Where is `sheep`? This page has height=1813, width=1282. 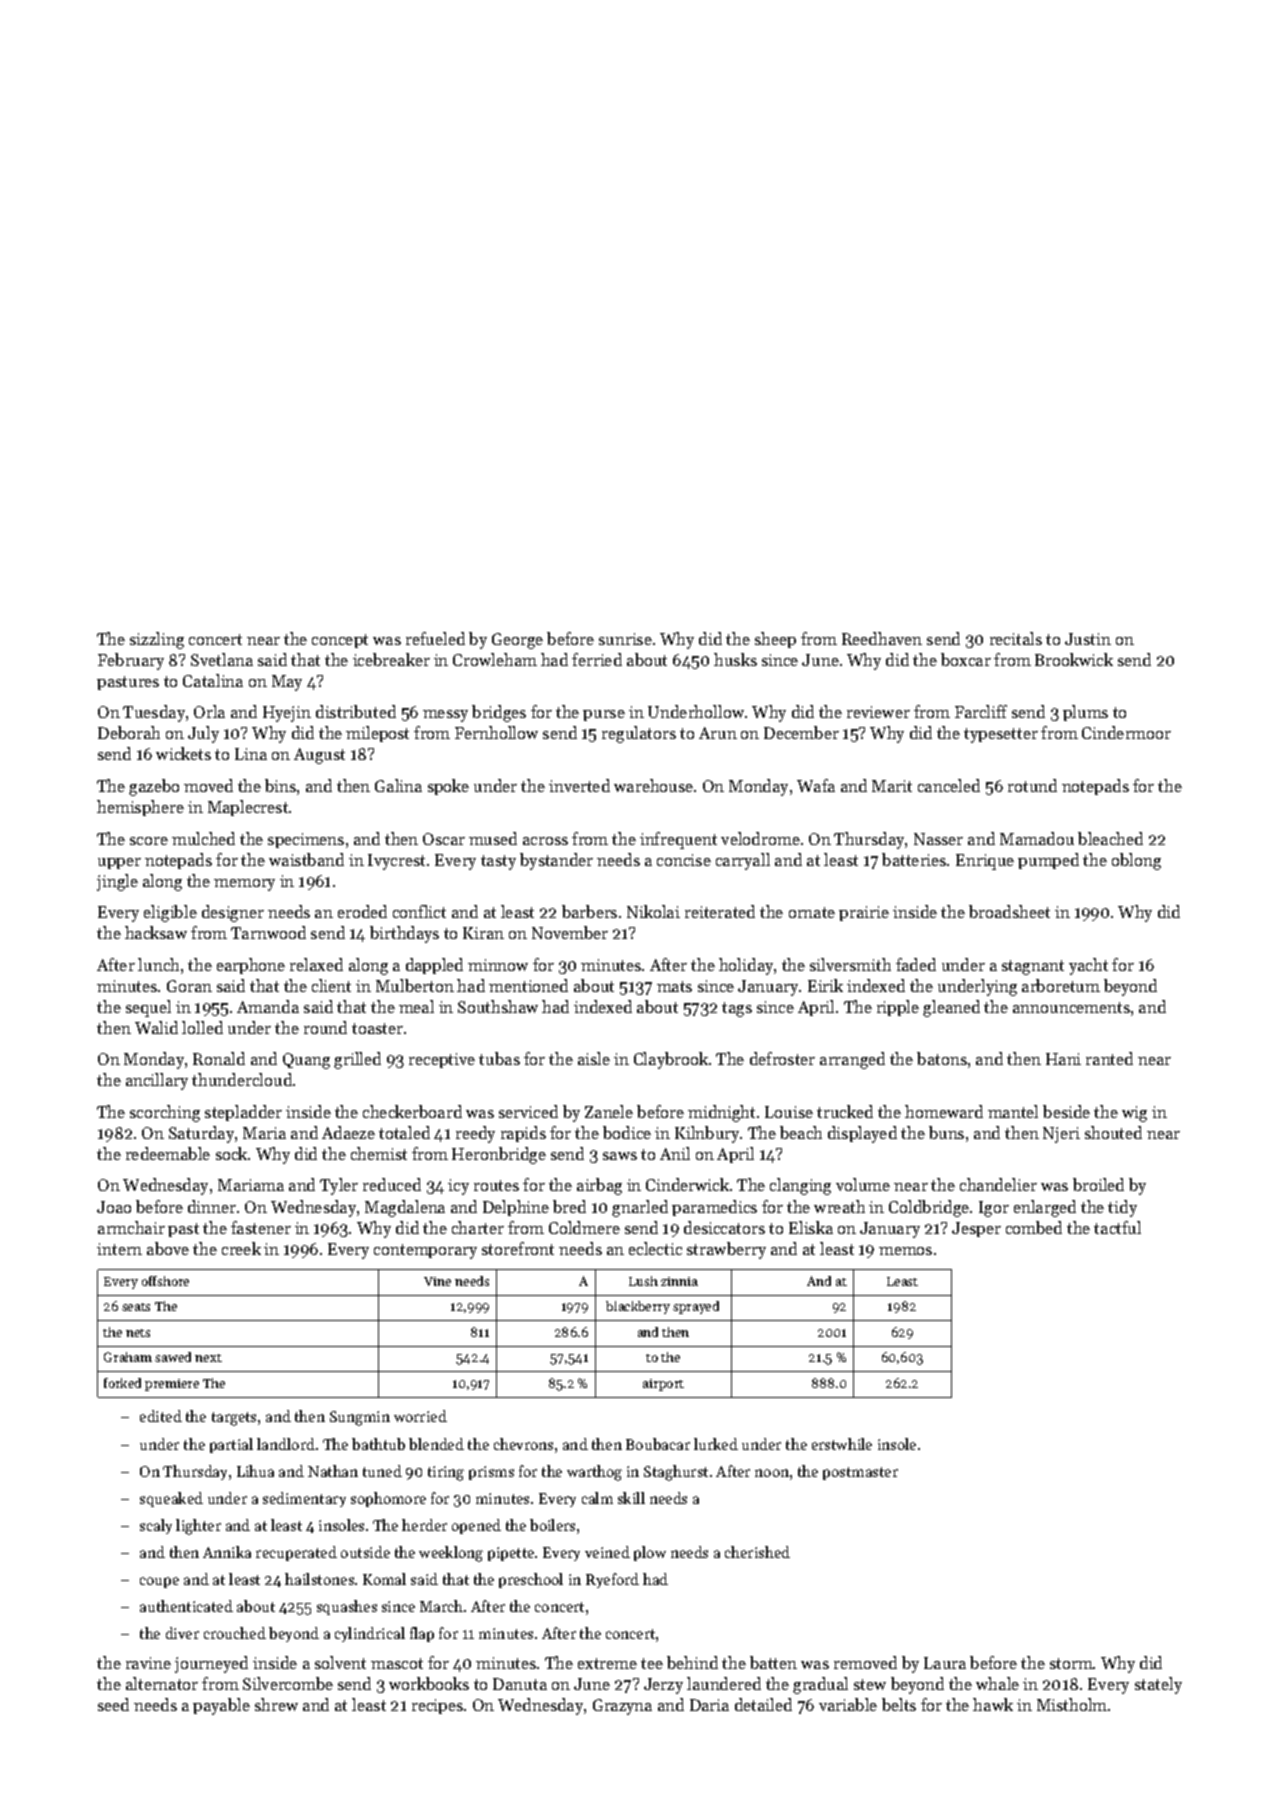
sheep is located at coordinates (775, 640).
